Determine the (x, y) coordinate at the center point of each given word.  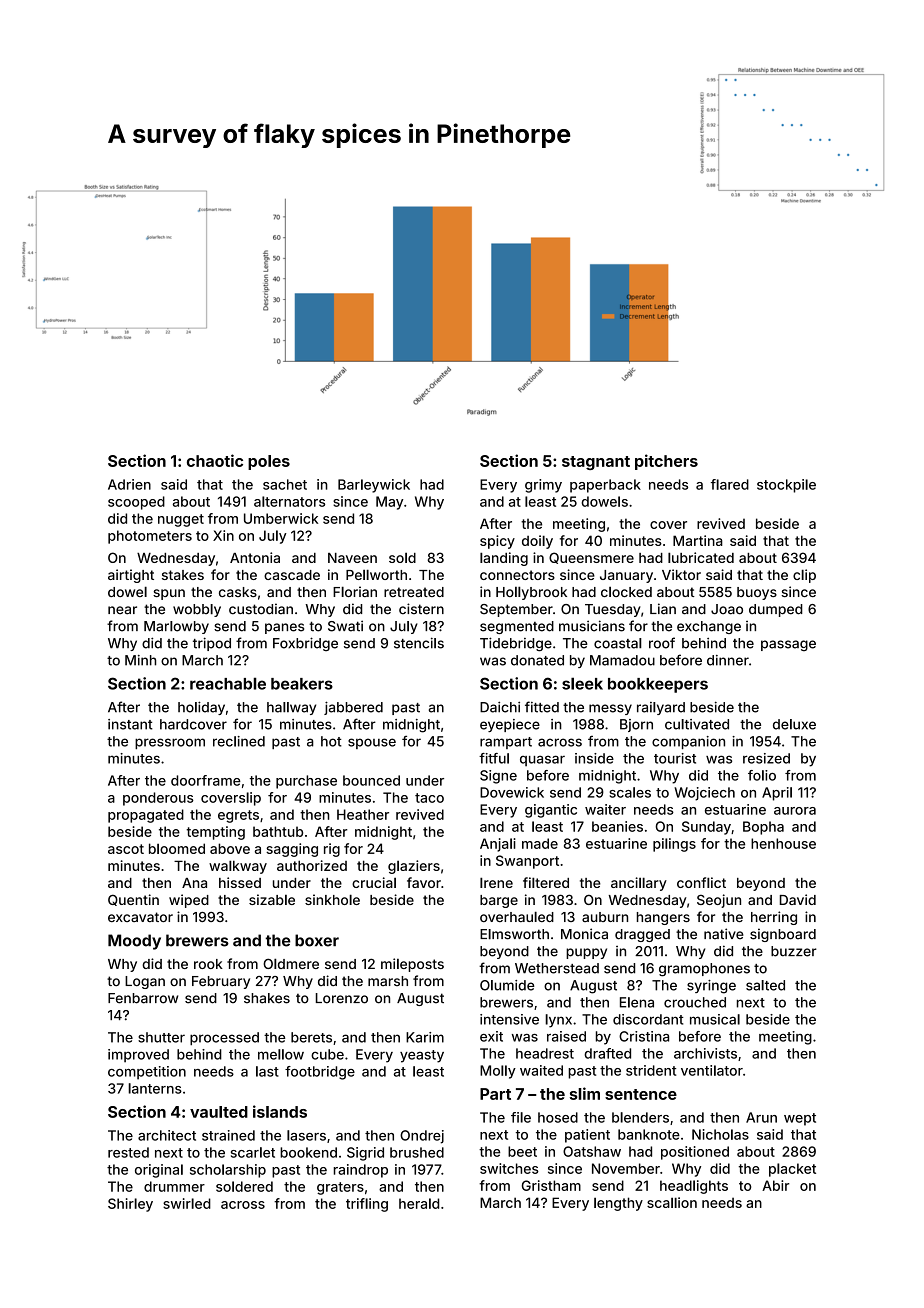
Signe (498, 777)
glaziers (414, 867)
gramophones (704, 970)
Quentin (133, 900)
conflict (701, 882)
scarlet (253, 1152)
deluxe (794, 724)
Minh (140, 660)
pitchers (666, 462)
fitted (542, 707)
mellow (281, 1054)
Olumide (507, 985)
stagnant (596, 463)
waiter (605, 809)
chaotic (215, 460)
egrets (238, 816)
